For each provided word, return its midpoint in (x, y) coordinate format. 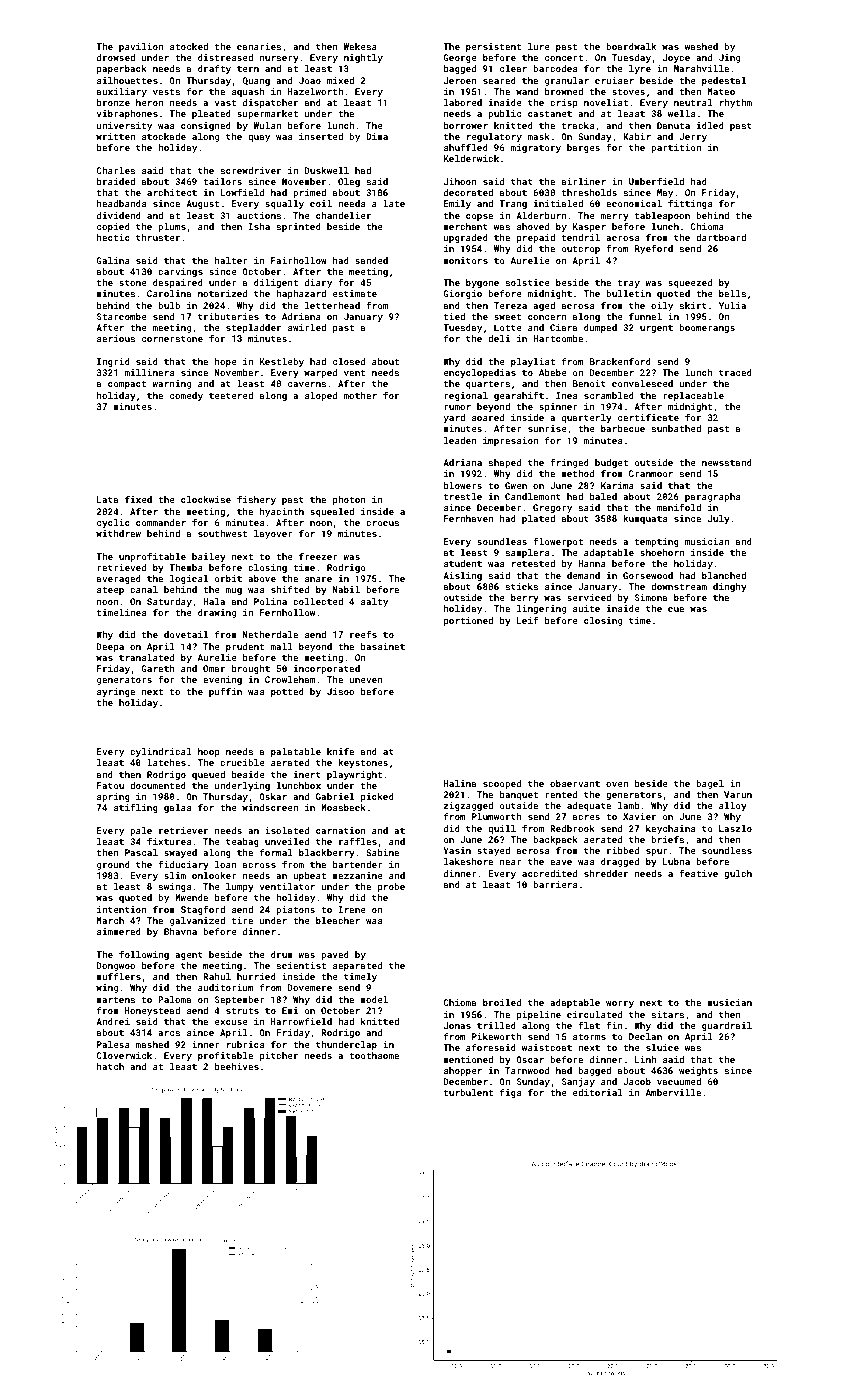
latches (166, 762)
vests (166, 92)
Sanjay (578, 1082)
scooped (502, 784)
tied (454, 316)
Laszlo (735, 828)
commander (161, 522)
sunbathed (676, 428)
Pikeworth (497, 1036)
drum (282, 954)
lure (539, 46)
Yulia (732, 305)
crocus (382, 523)
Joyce (676, 58)
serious (116, 338)
